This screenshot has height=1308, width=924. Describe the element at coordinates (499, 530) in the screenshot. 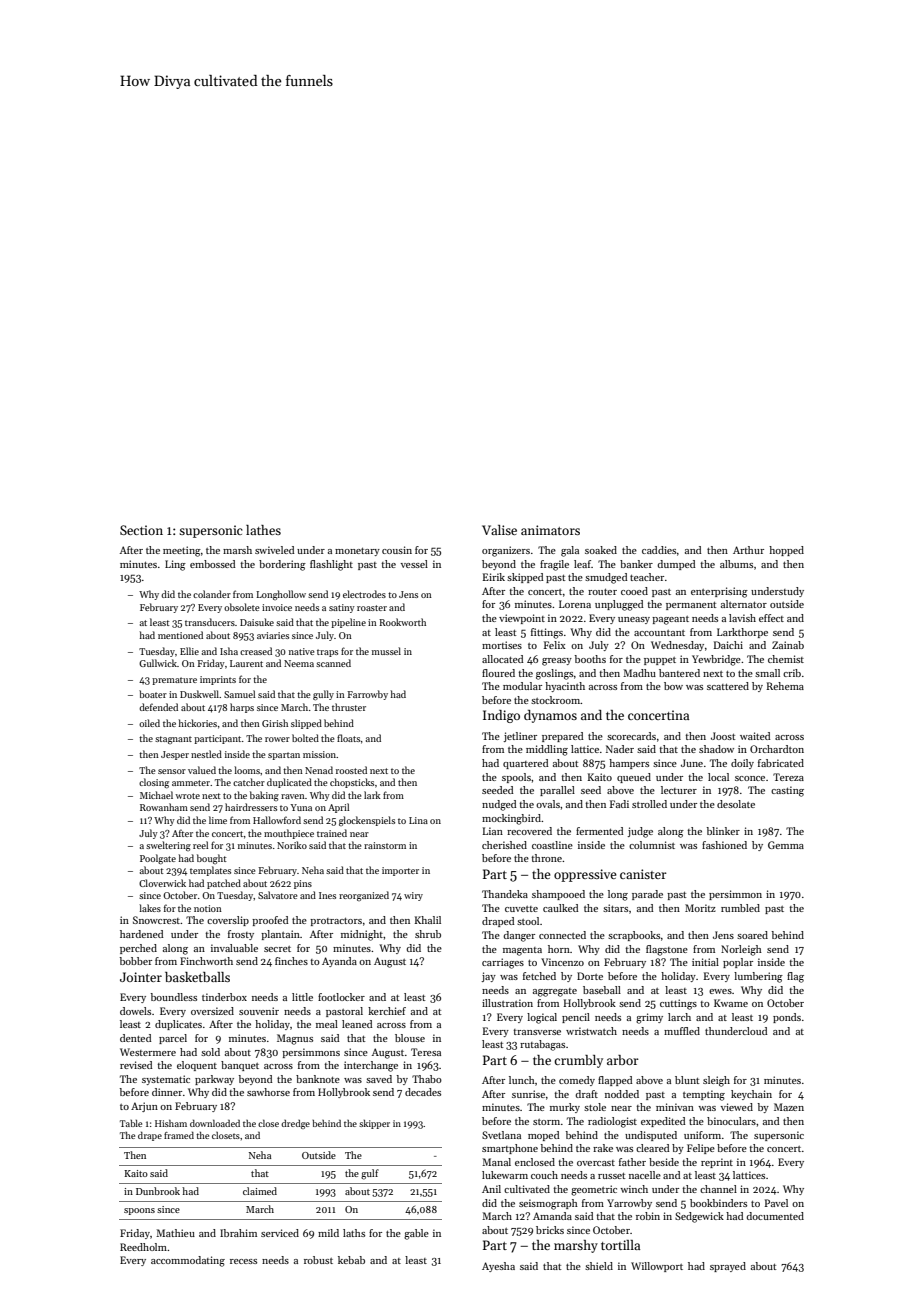

I see `Valise` at that location.
